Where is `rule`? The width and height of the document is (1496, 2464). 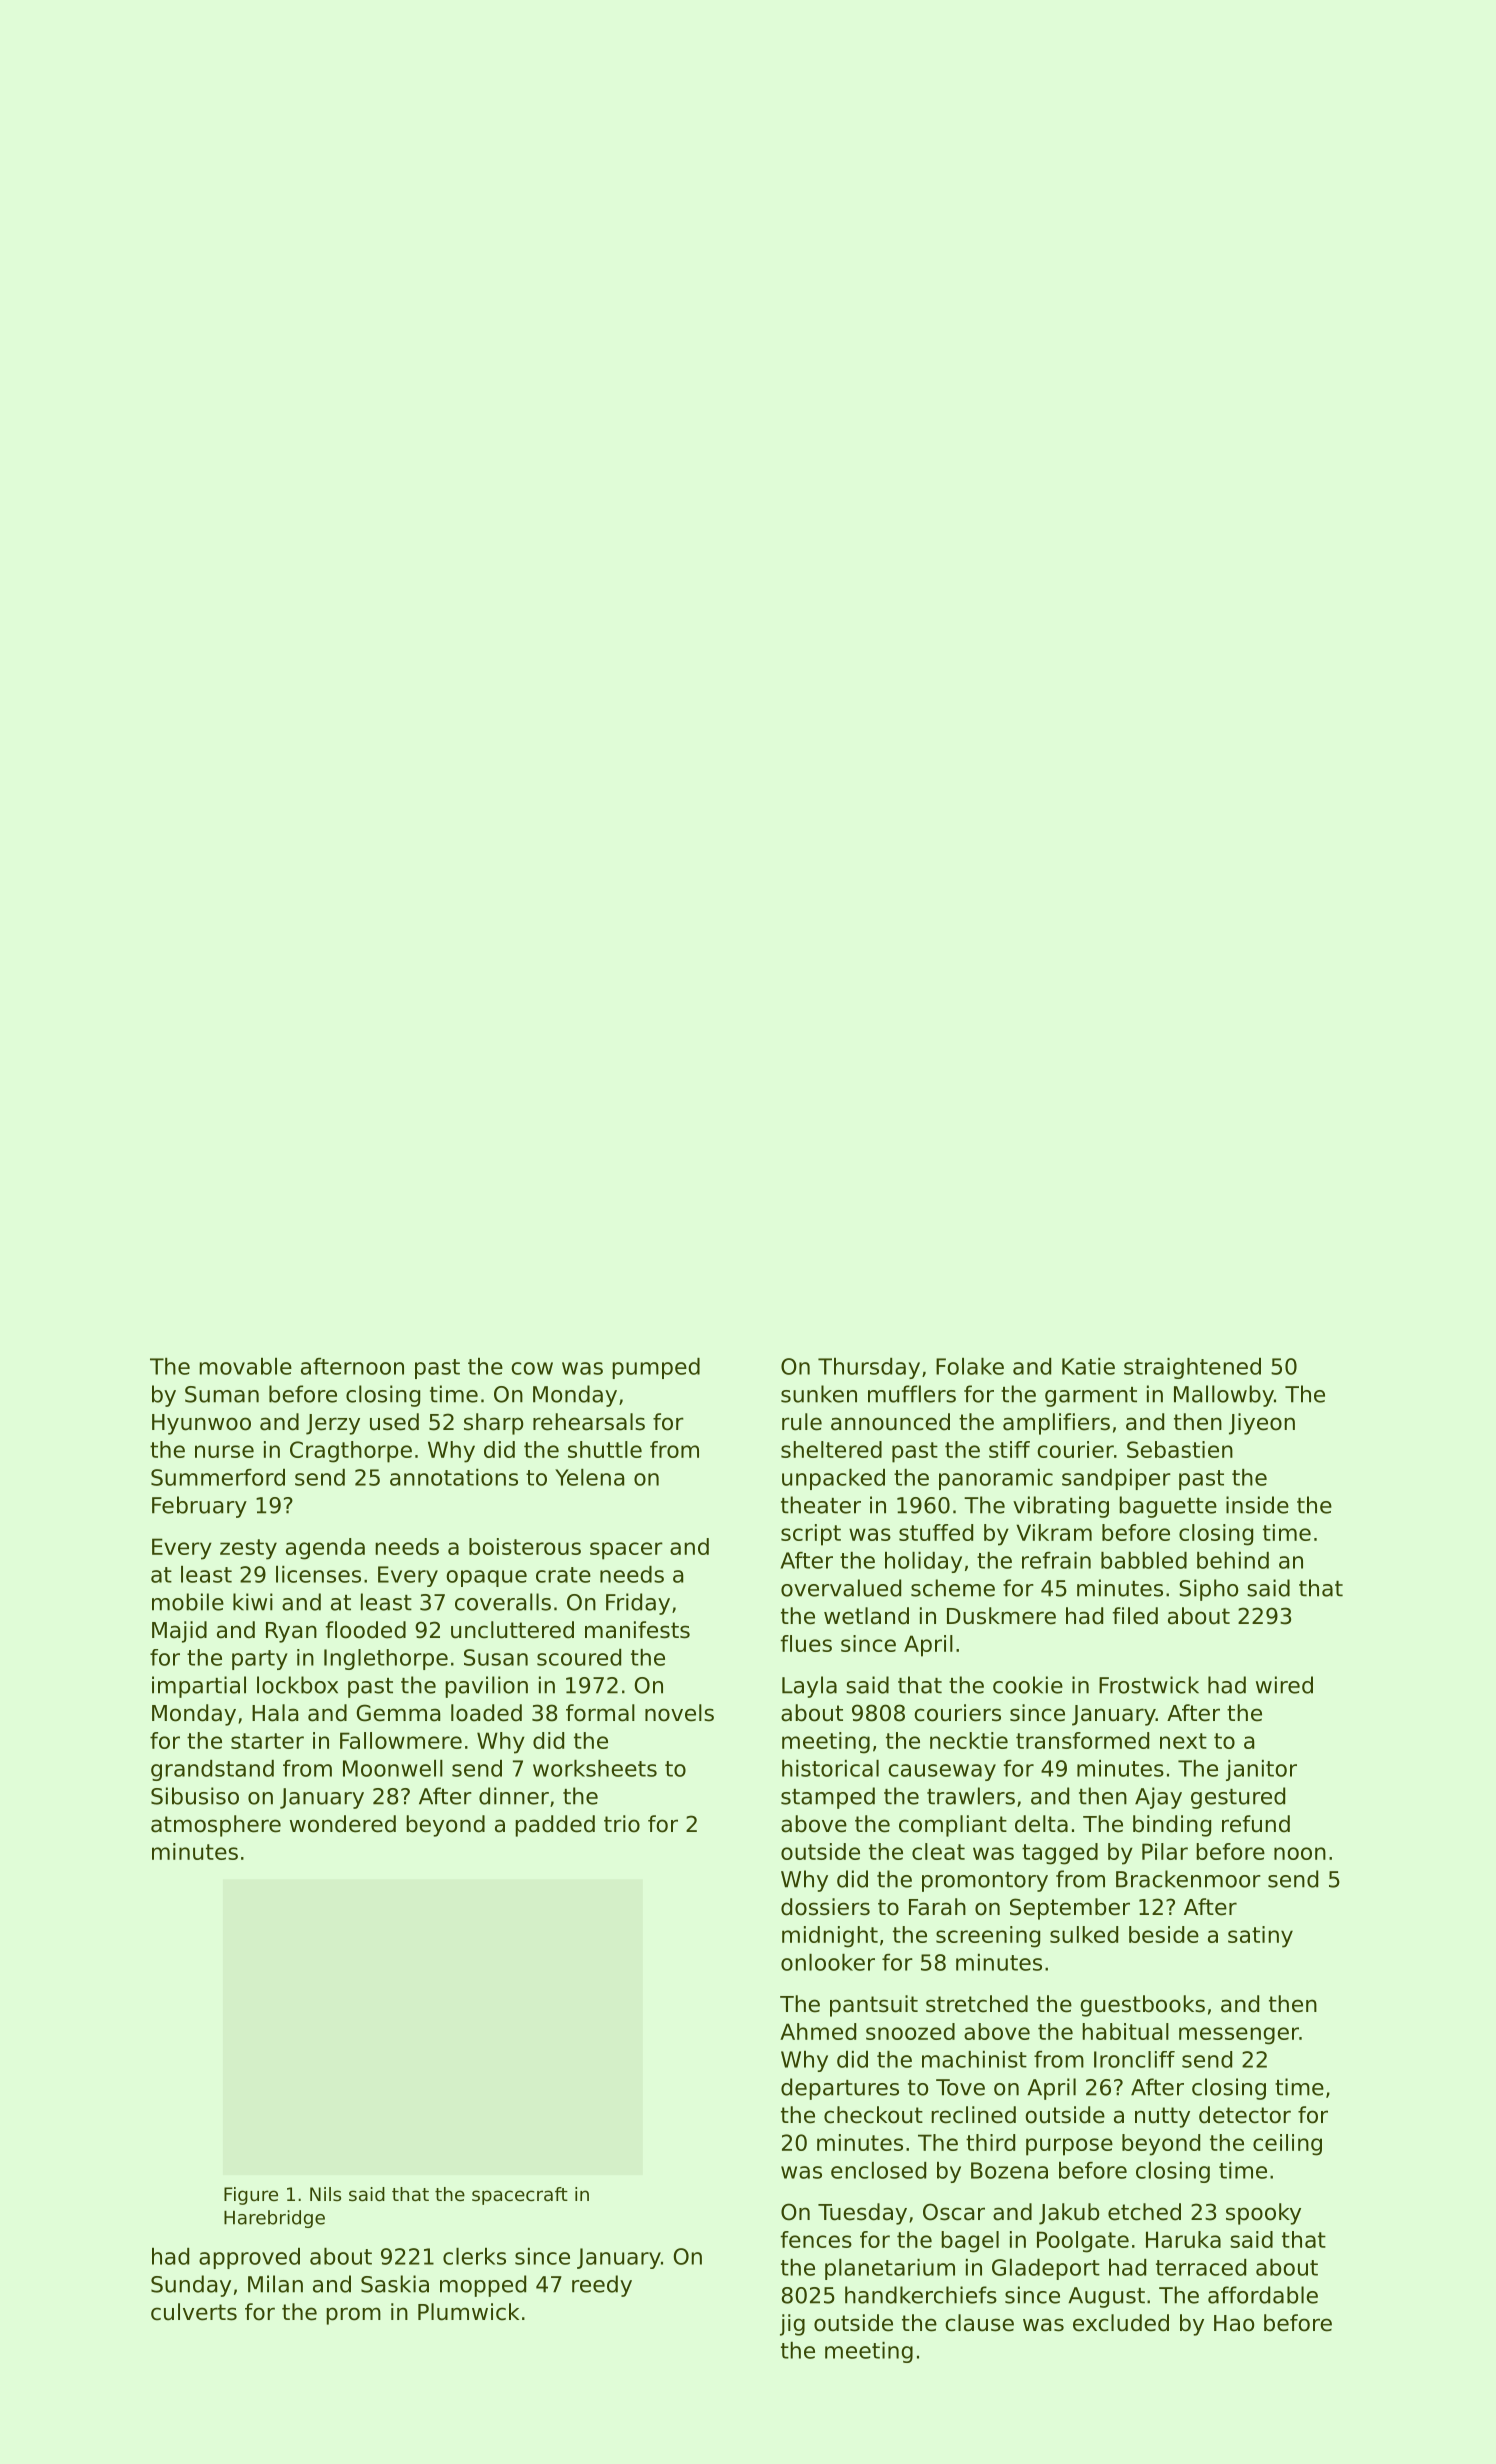 rule is located at coordinates (802, 1422).
